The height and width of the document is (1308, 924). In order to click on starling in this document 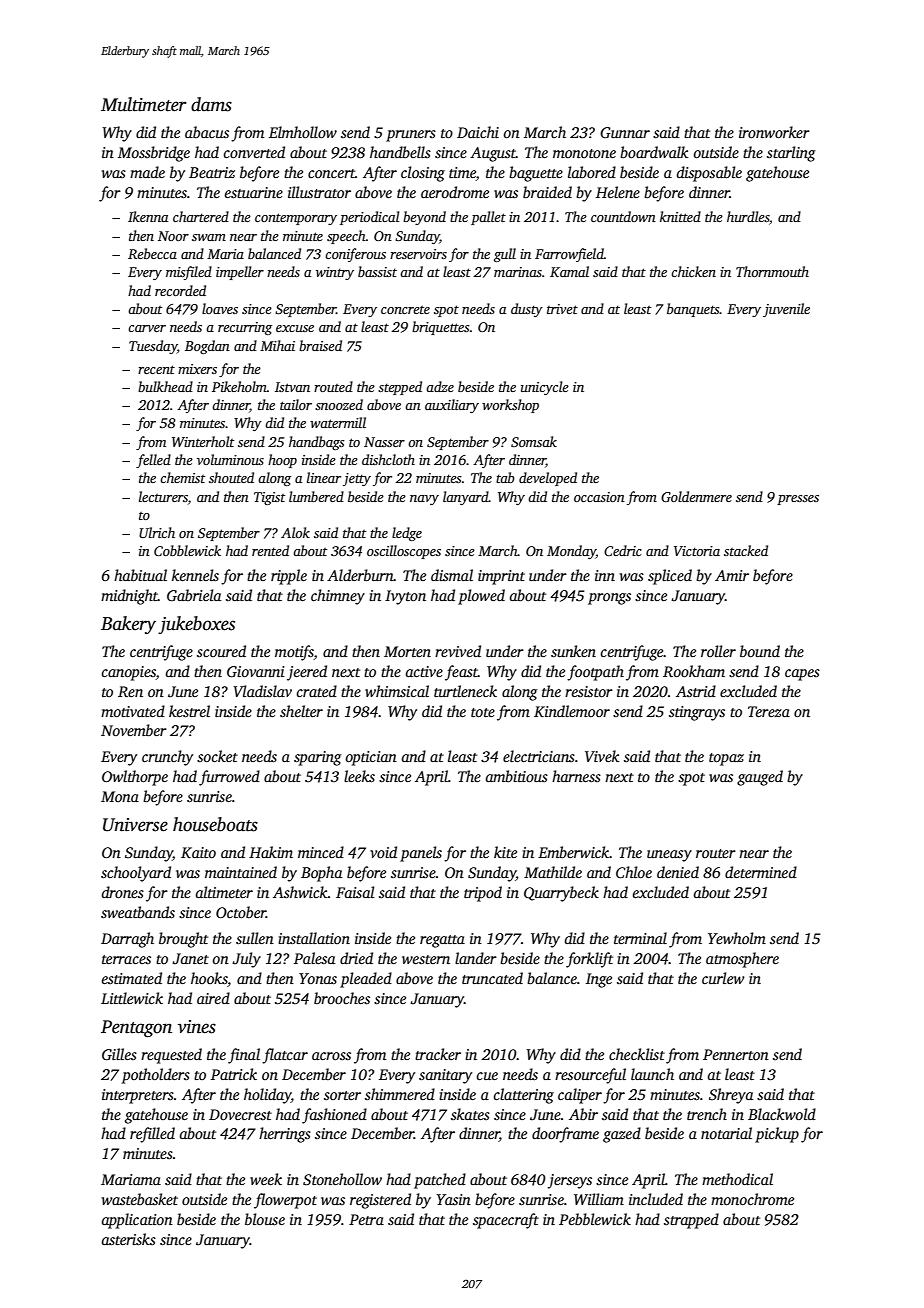, I will do `click(791, 154)`.
